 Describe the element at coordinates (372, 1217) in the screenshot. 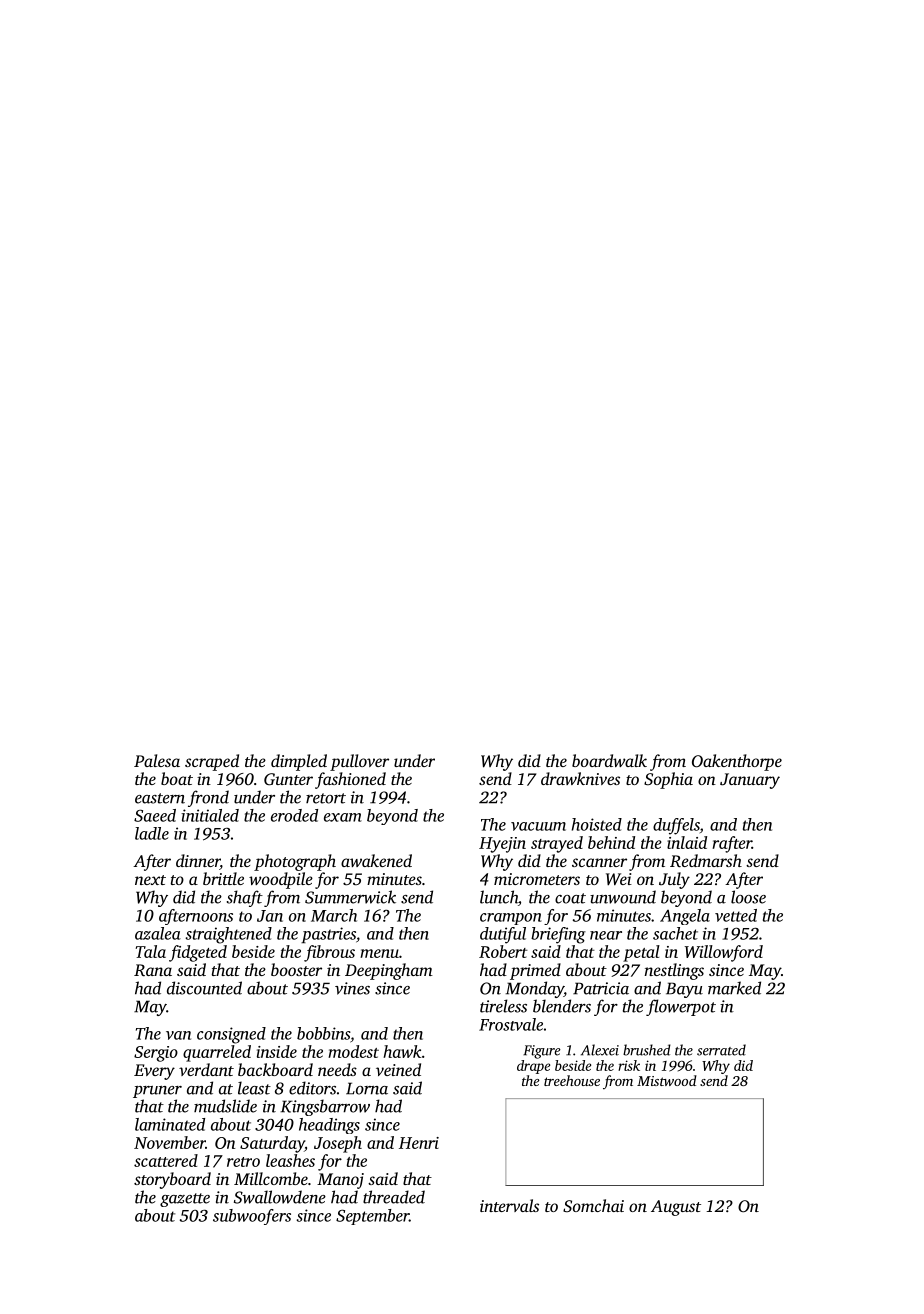

I see `September` at that location.
